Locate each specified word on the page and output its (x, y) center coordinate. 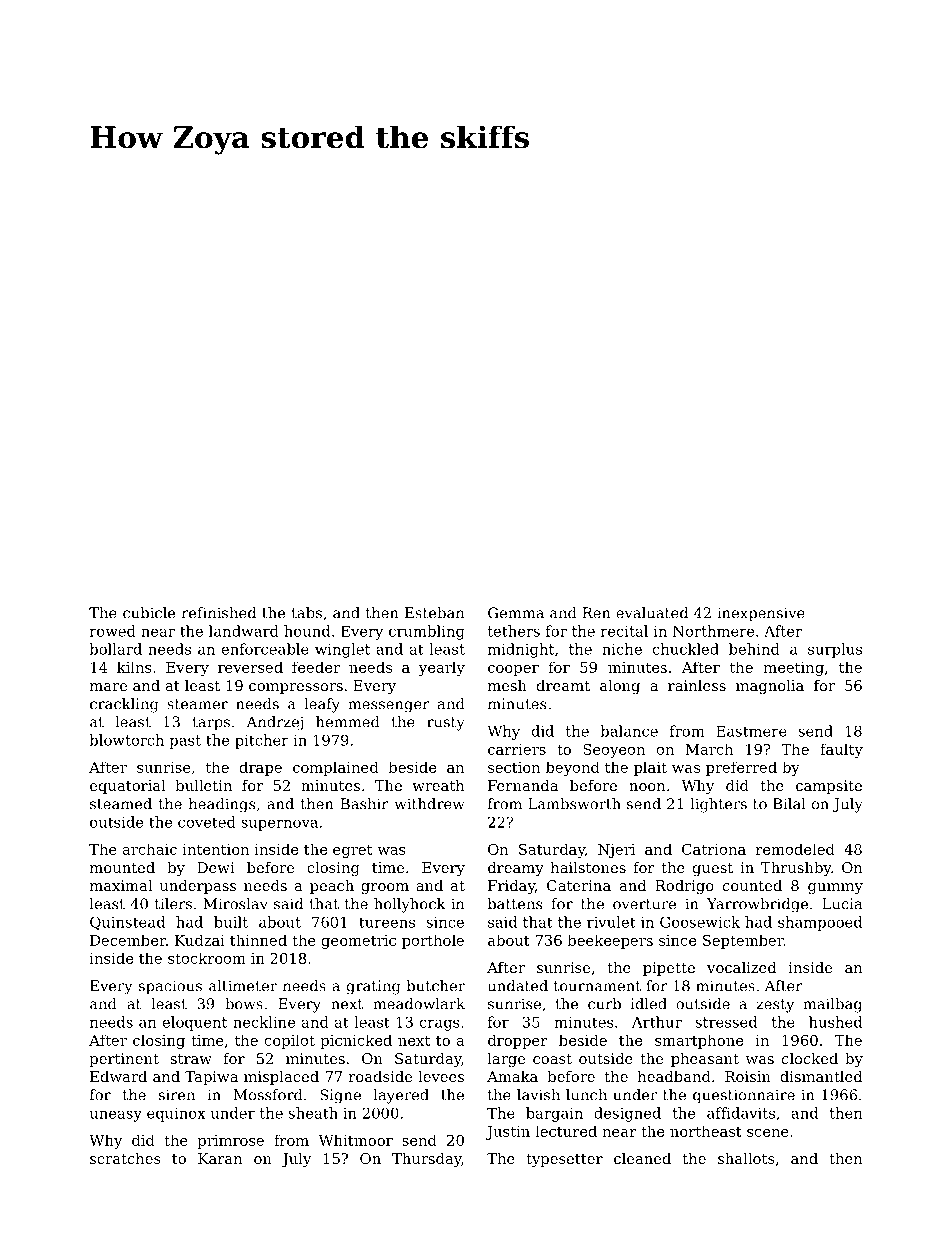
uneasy (116, 1116)
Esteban (434, 613)
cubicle (149, 613)
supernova (279, 825)
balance (629, 731)
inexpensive (761, 614)
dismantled (821, 1076)
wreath (438, 785)
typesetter (564, 1161)
